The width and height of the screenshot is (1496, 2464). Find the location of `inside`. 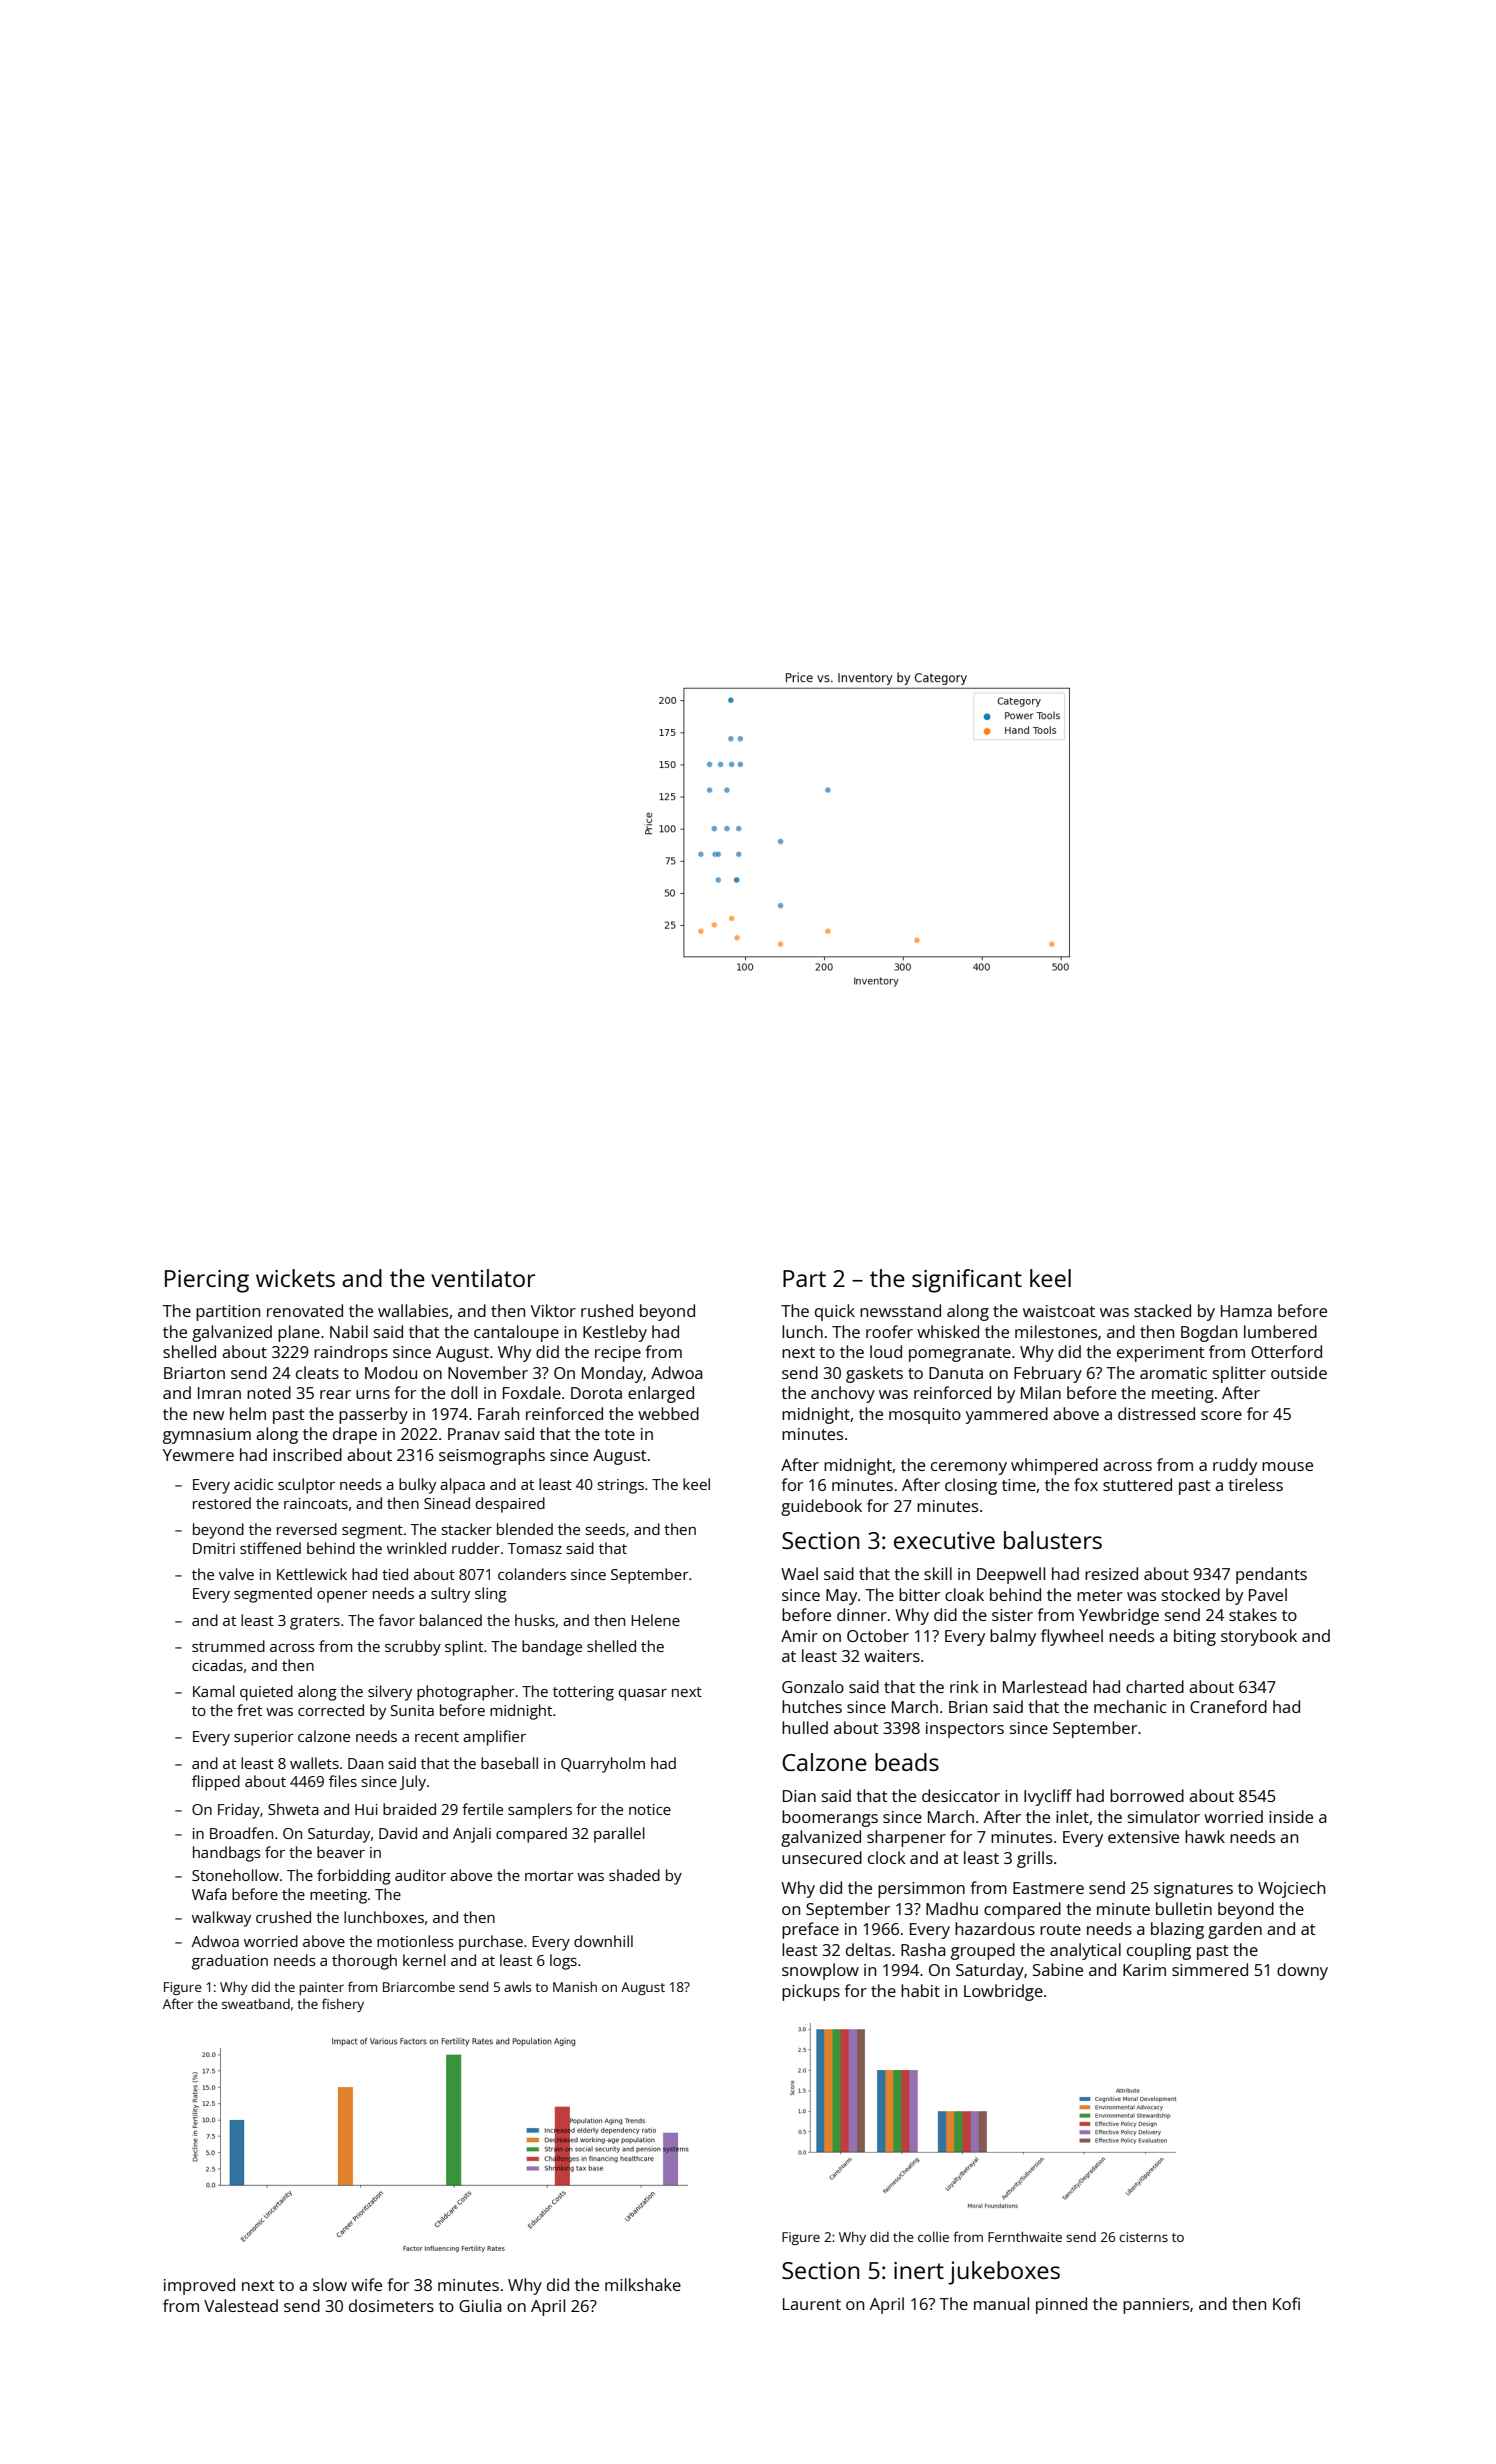

inside is located at coordinates (1291, 1816).
